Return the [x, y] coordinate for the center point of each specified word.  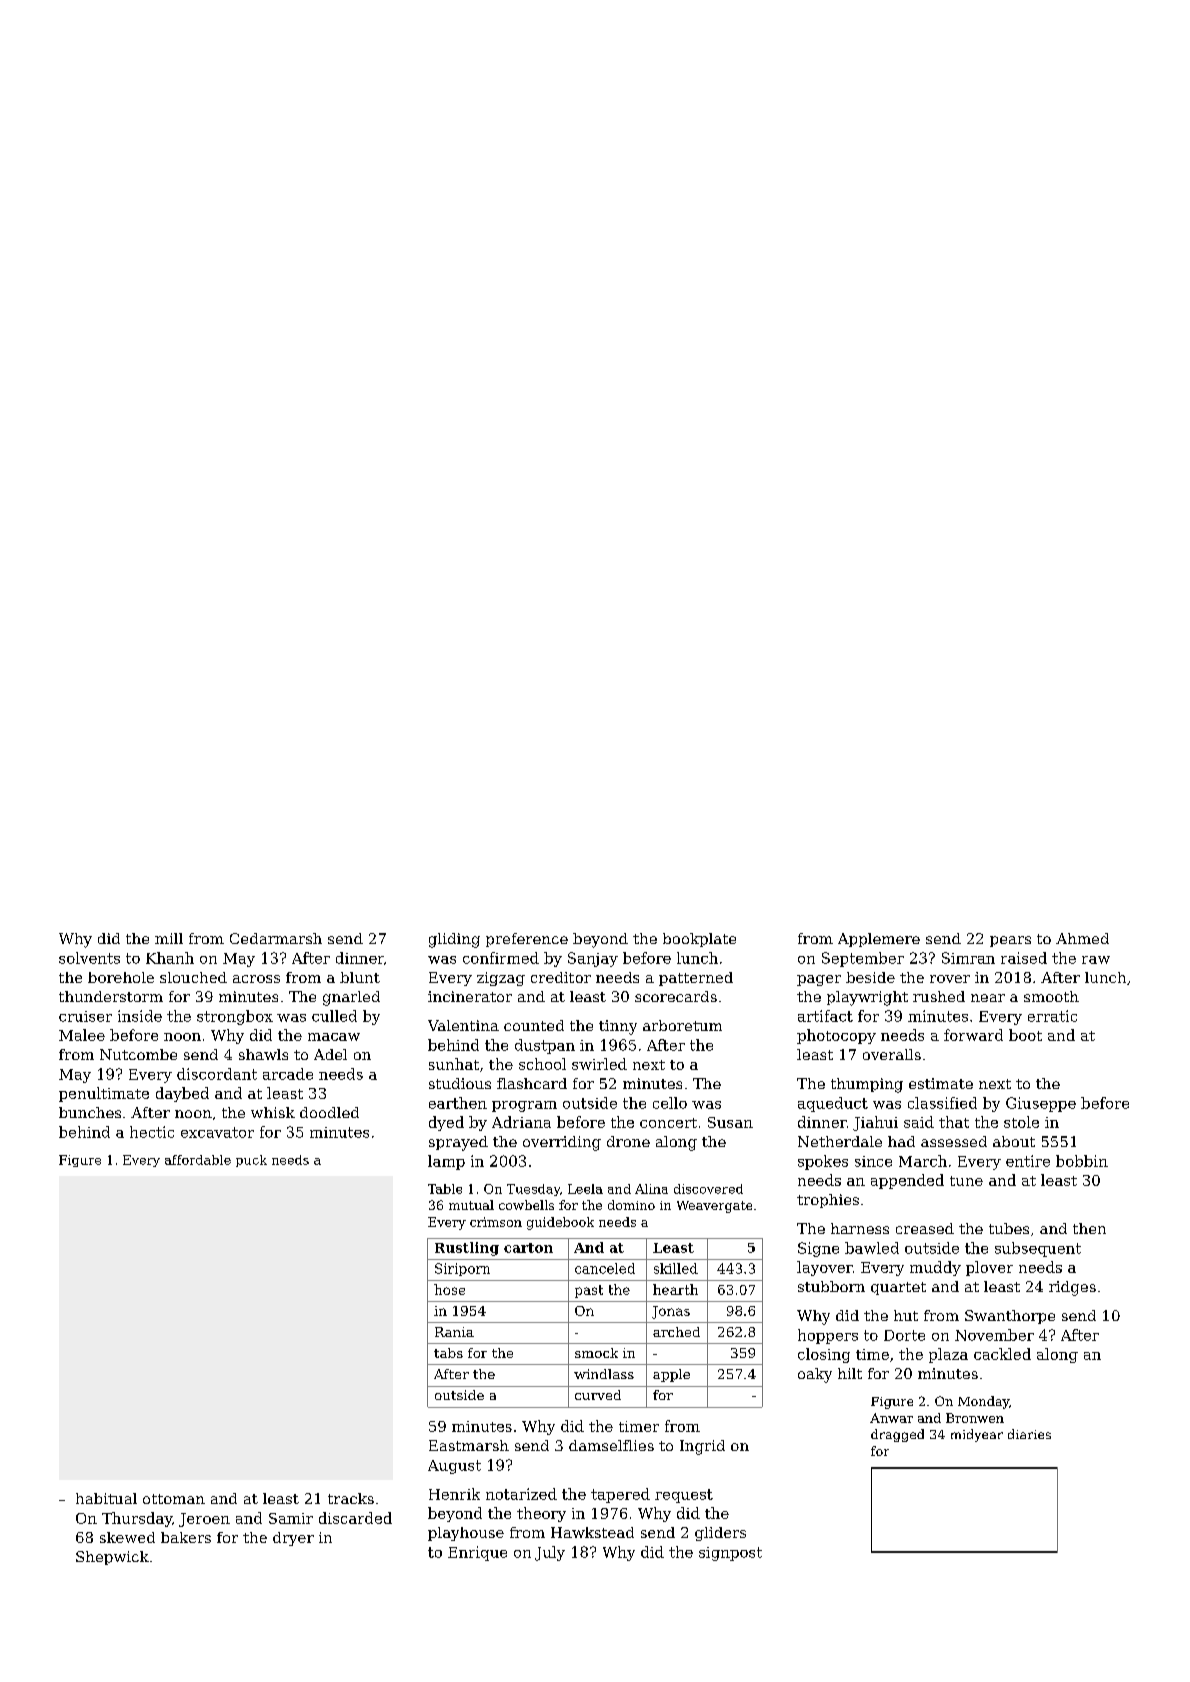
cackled [1002, 1354]
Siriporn [462, 1269]
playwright [867, 998]
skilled [676, 1268]
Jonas [671, 1312]
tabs [448, 1353]
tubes [1009, 1228]
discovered [708, 1189]
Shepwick [112, 1558]
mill [169, 938]
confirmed [501, 958]
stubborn [831, 1286]
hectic [152, 1132]
